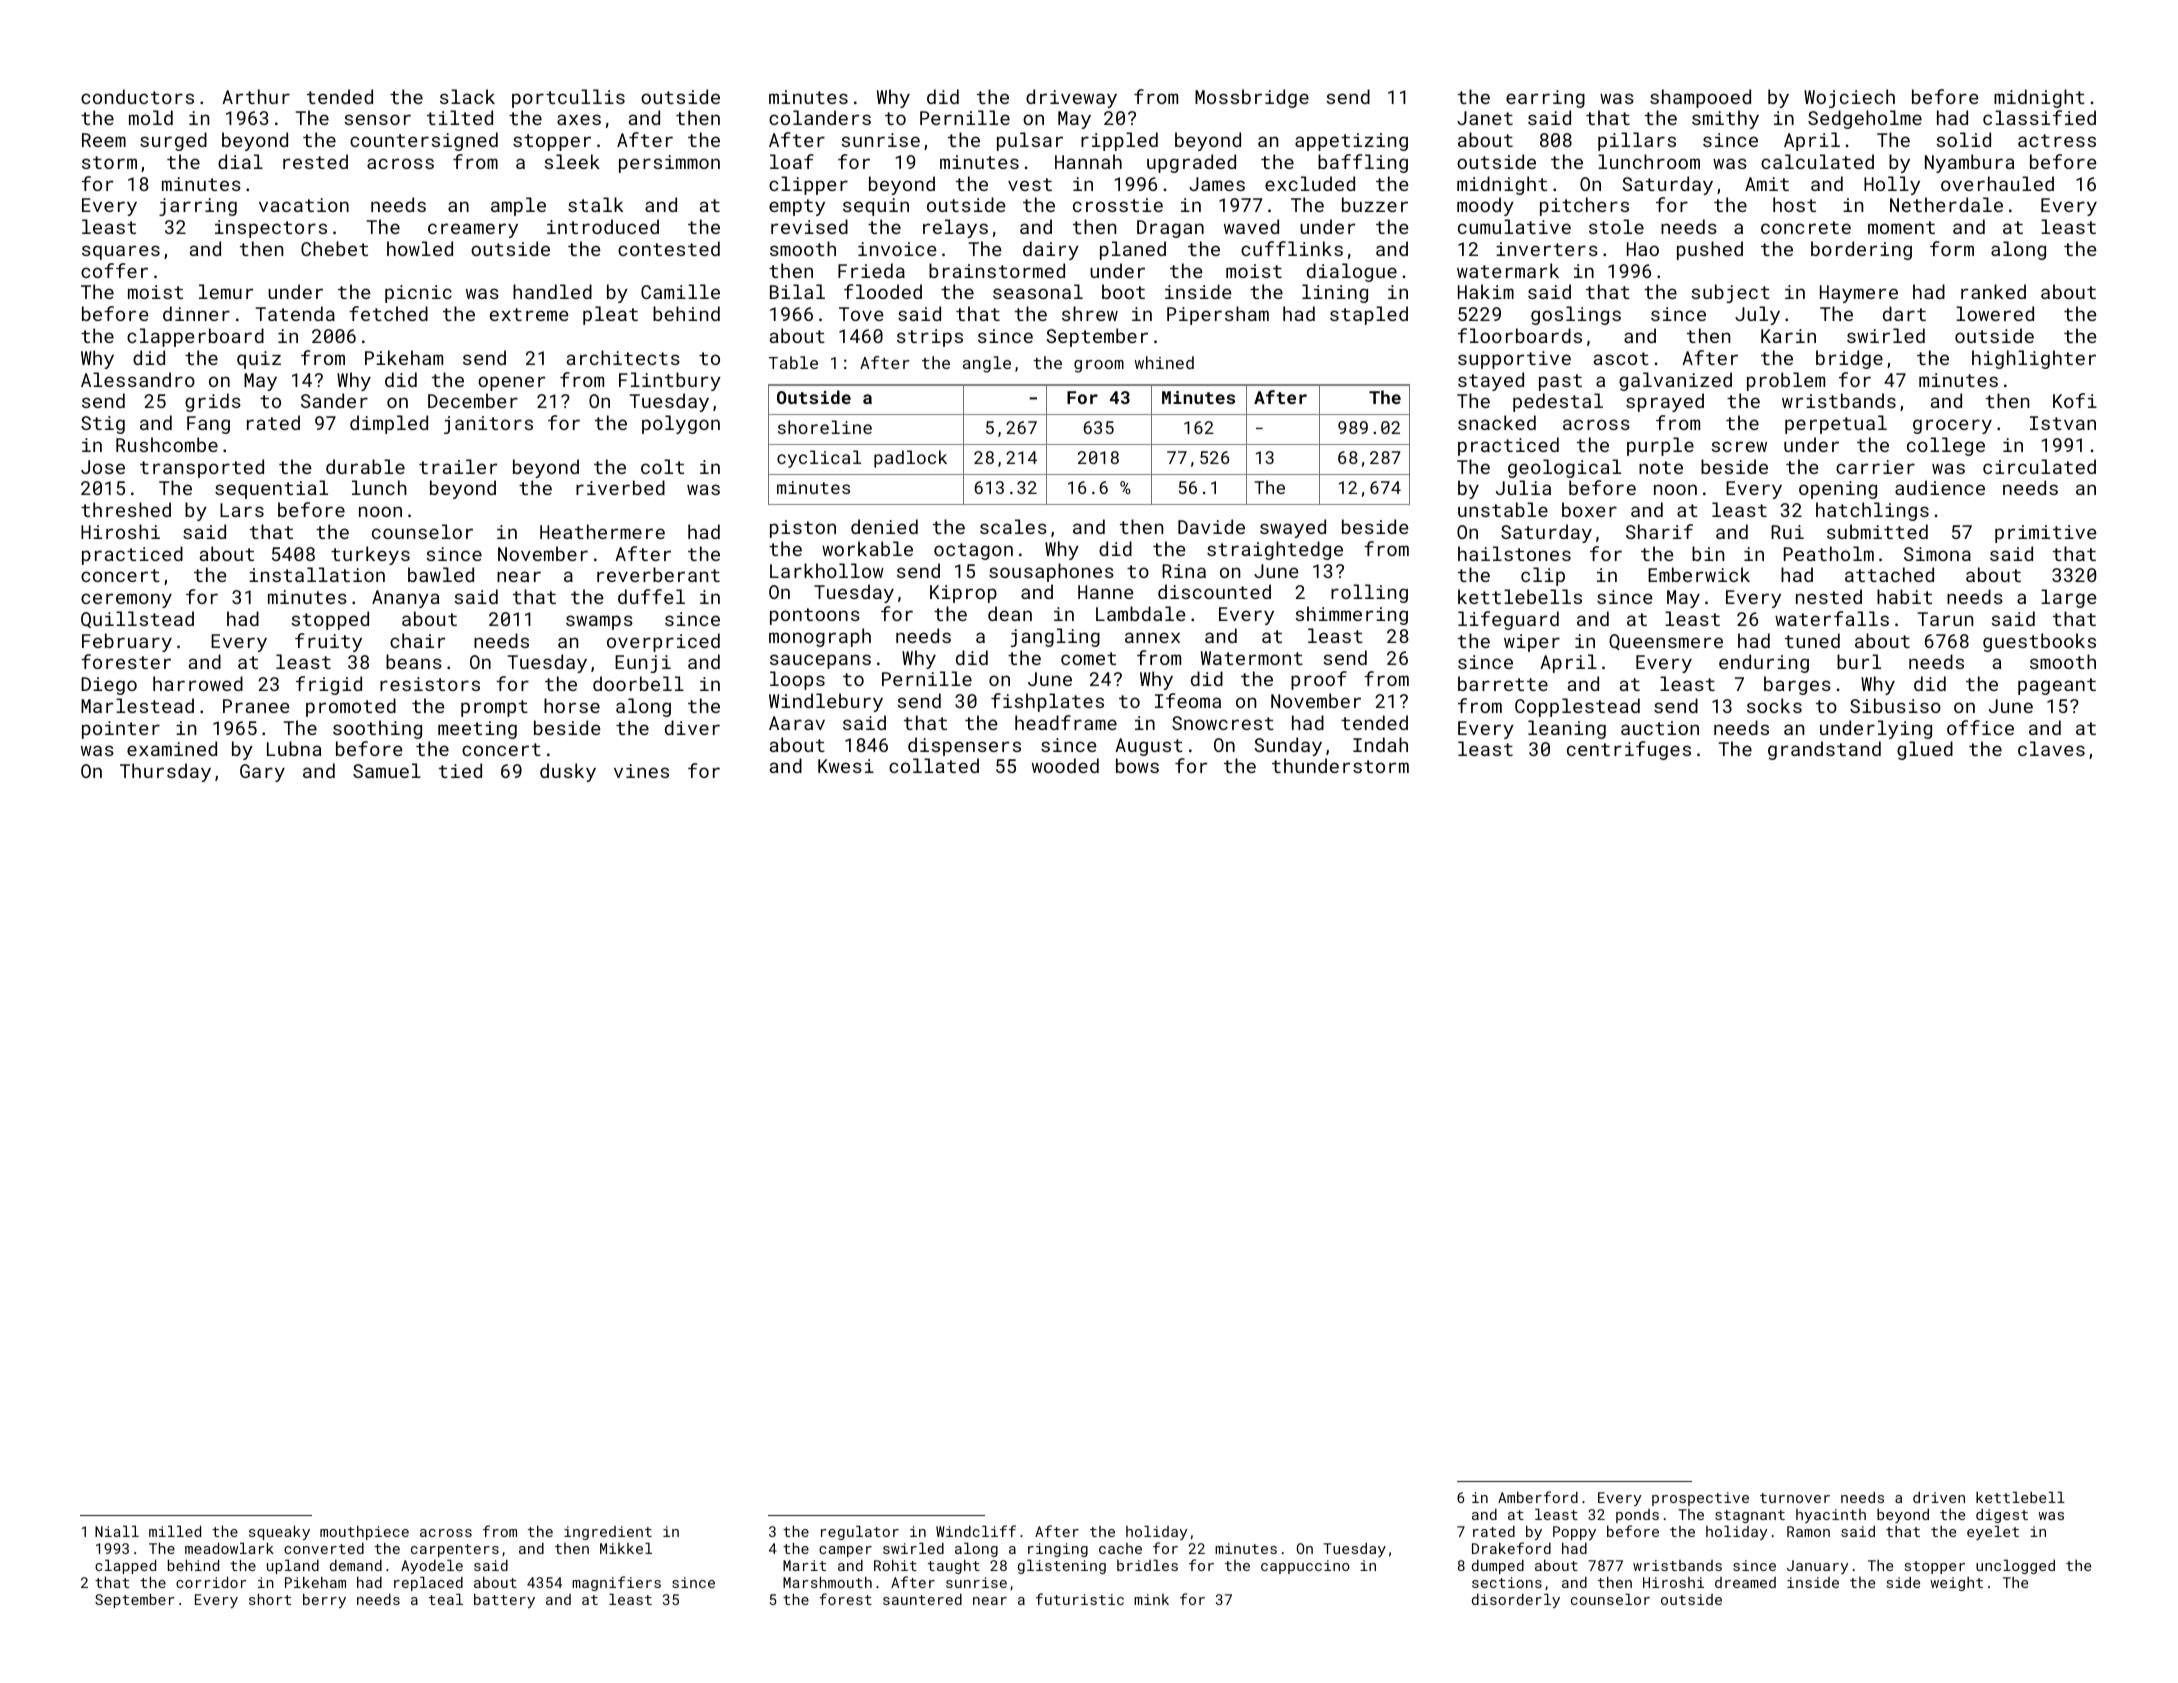  I want to click on prospective, so click(1700, 1499).
